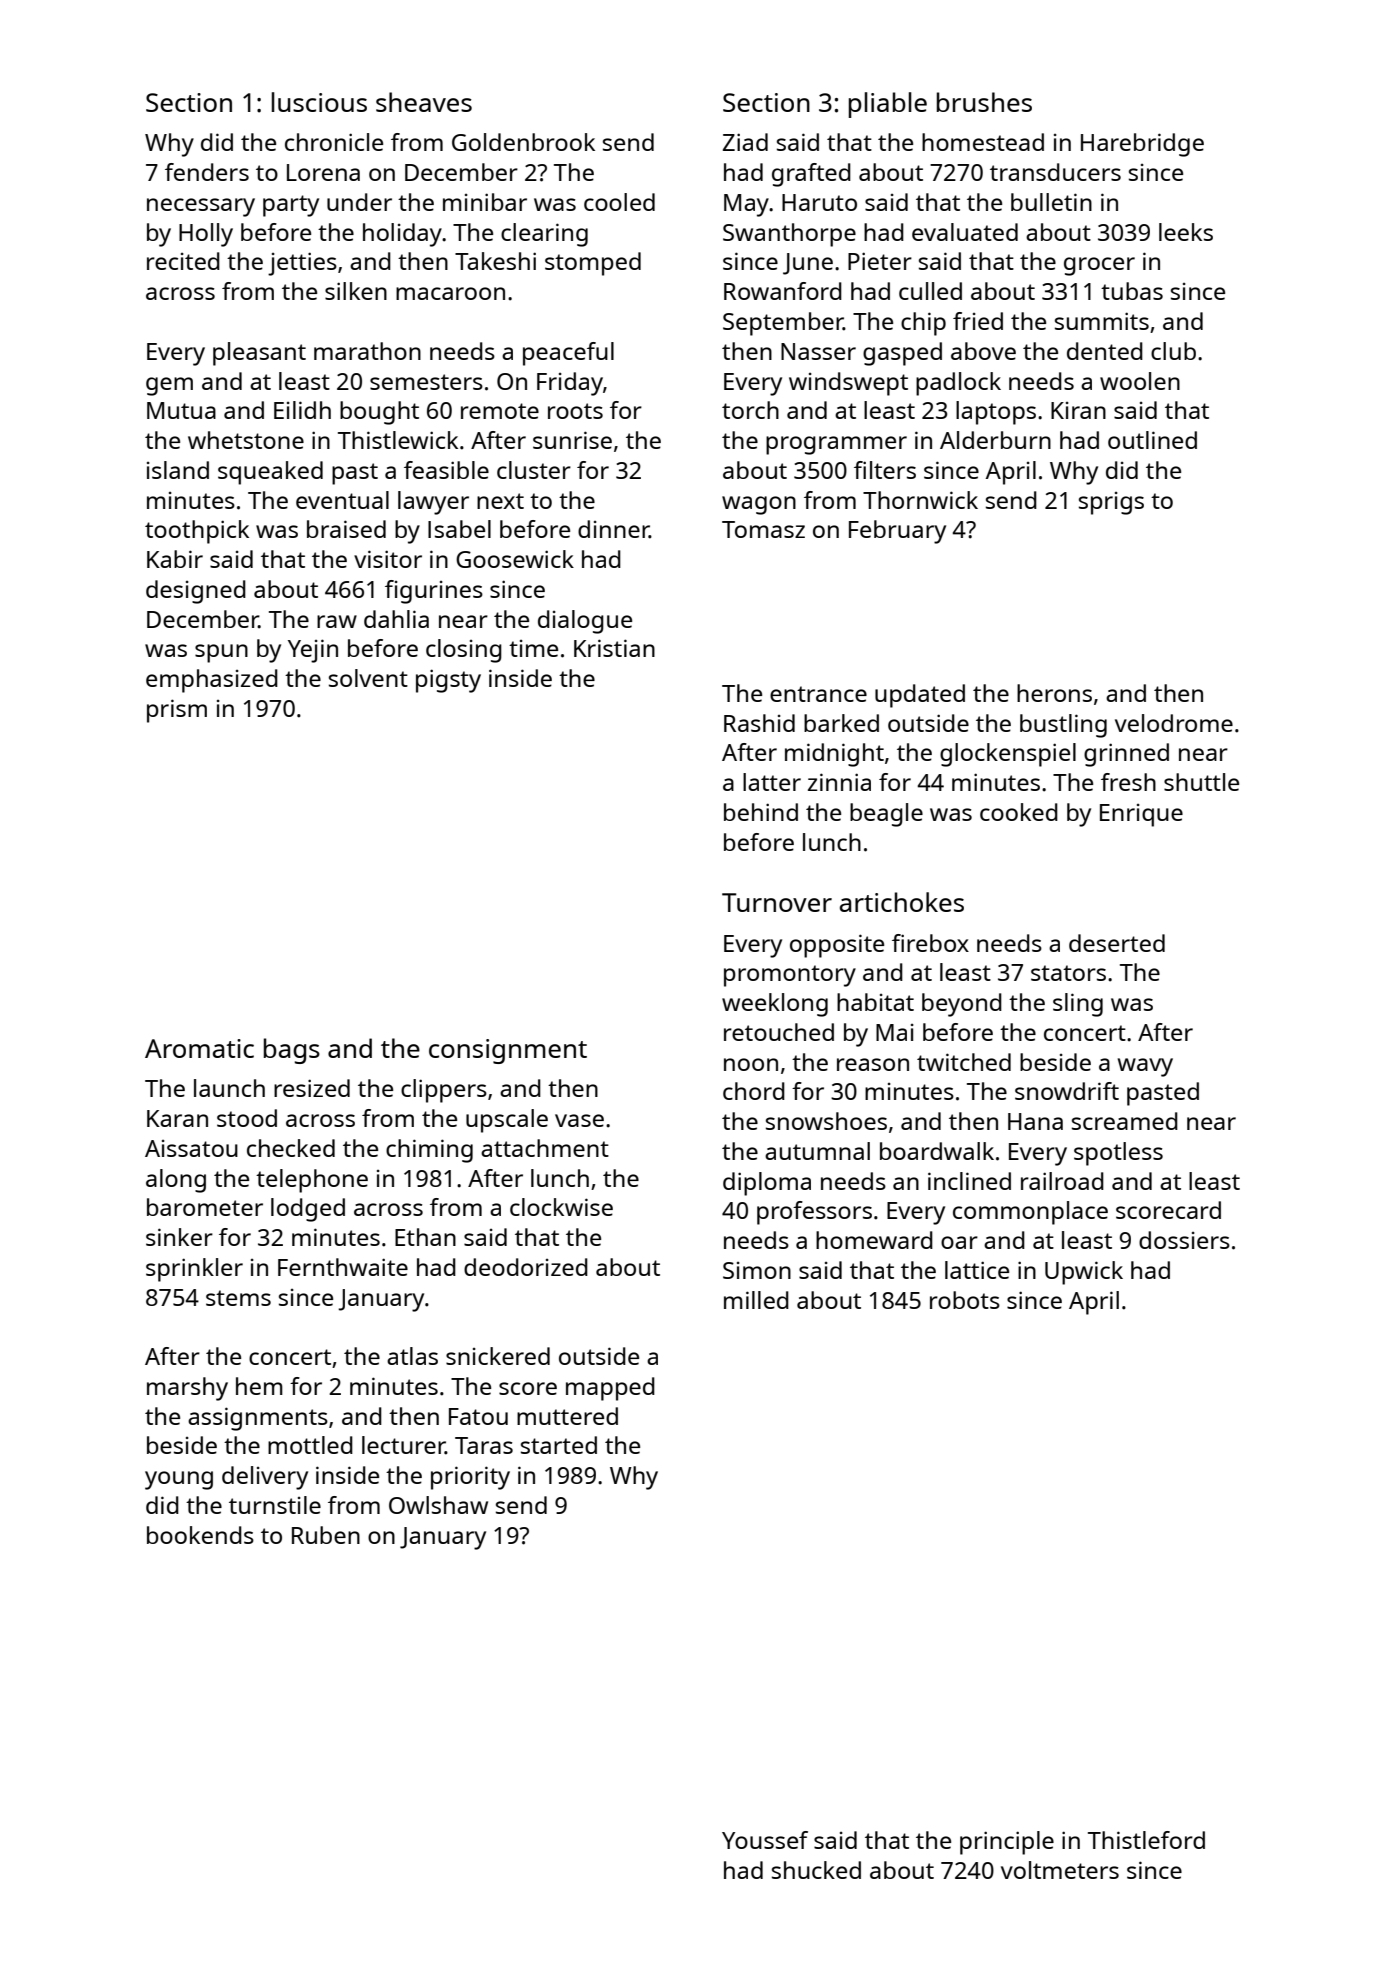 This screenshot has height=1969, width=1386. Describe the element at coordinates (319, 102) in the screenshot. I see `luscious` at that location.
